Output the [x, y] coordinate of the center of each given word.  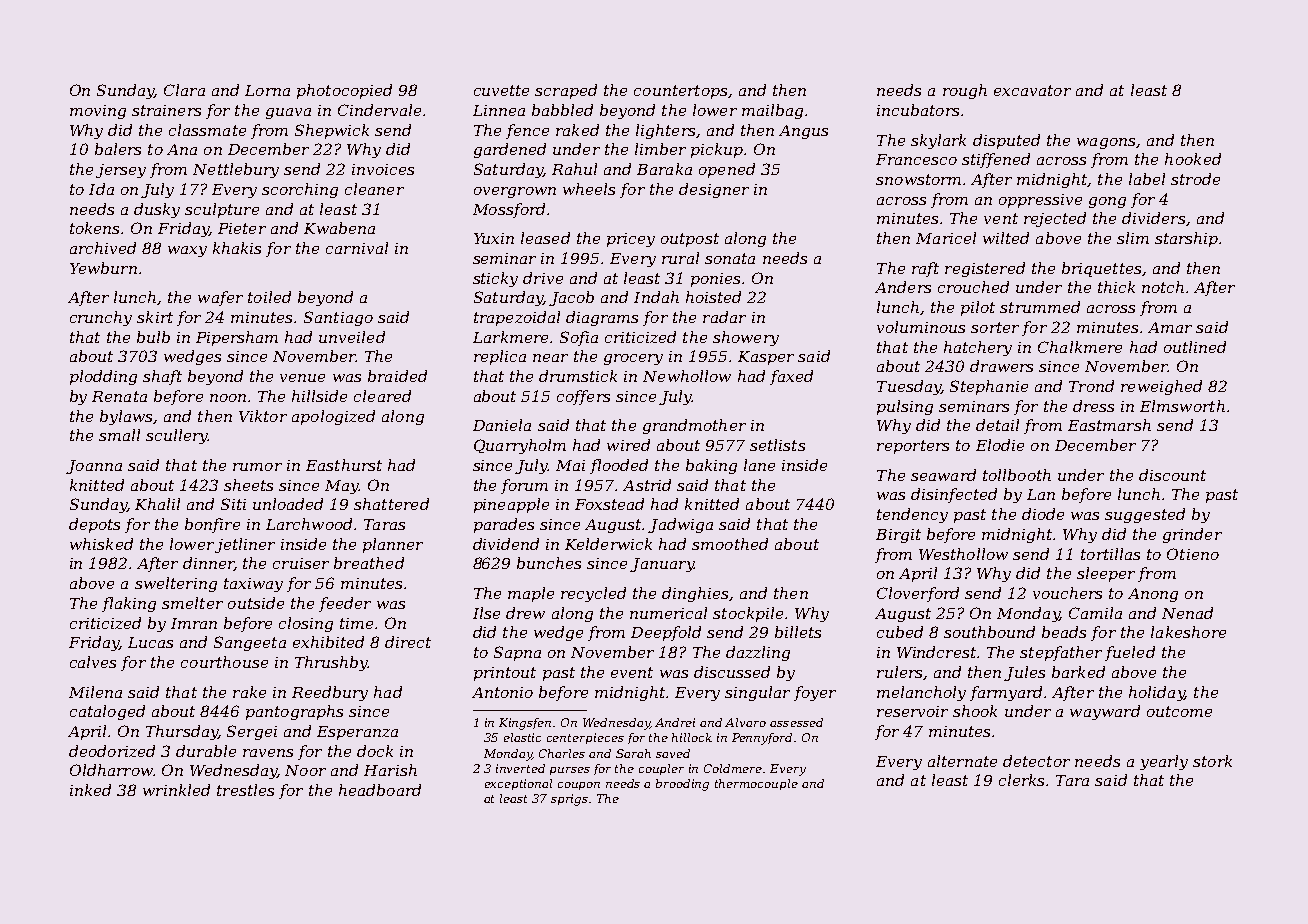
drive [543, 278]
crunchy [101, 318]
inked [90, 790]
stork [1212, 761]
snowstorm [918, 179]
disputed [1006, 141]
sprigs [569, 800]
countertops [680, 92]
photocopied [344, 91]
